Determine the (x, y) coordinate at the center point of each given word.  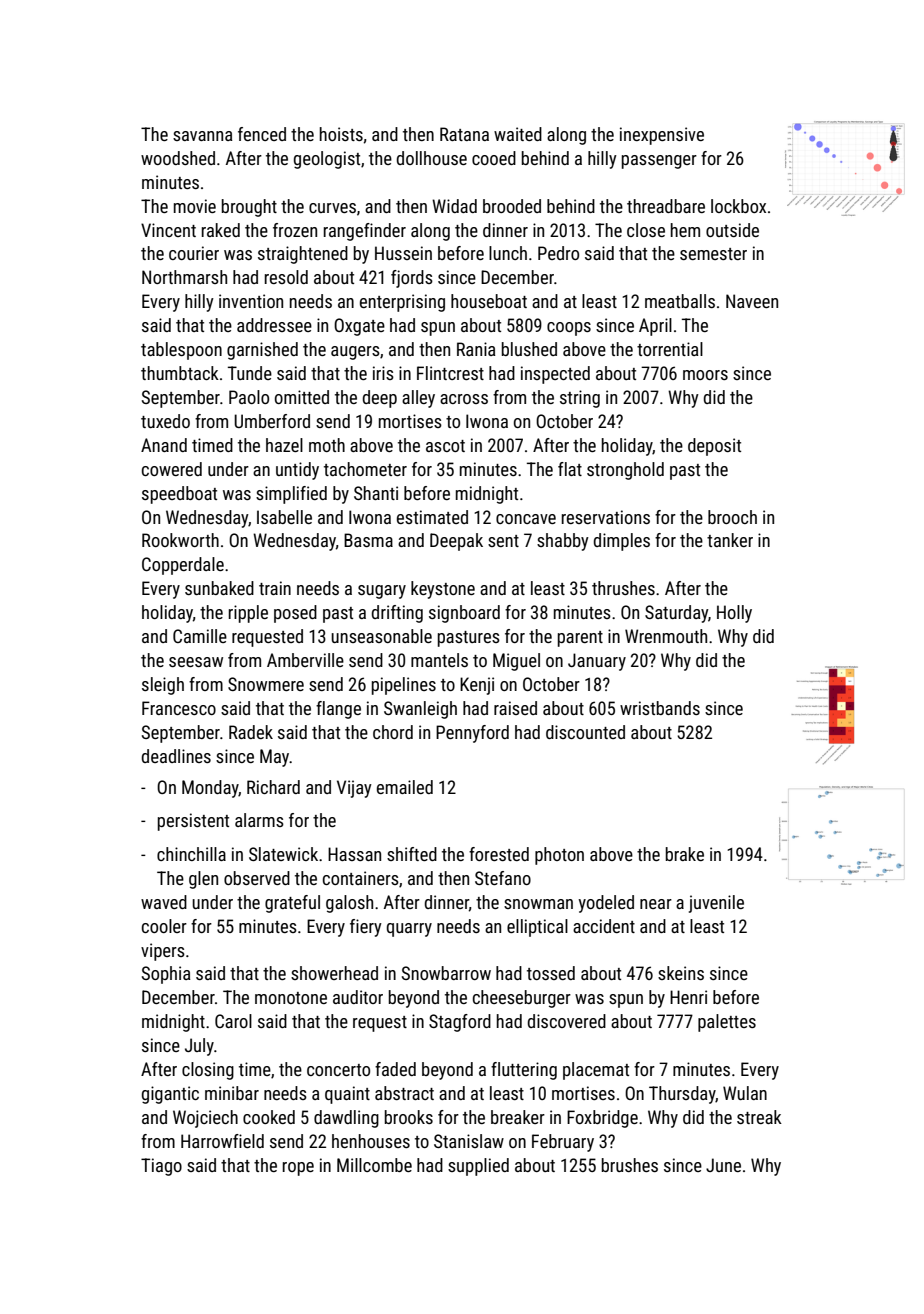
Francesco (179, 708)
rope (298, 1169)
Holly (734, 614)
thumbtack (180, 373)
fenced (262, 134)
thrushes (623, 588)
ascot (445, 446)
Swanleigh (420, 710)
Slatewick (283, 854)
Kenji (477, 686)
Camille (200, 636)
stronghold (625, 471)
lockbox (738, 206)
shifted (412, 854)
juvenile (716, 904)
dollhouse (432, 158)
